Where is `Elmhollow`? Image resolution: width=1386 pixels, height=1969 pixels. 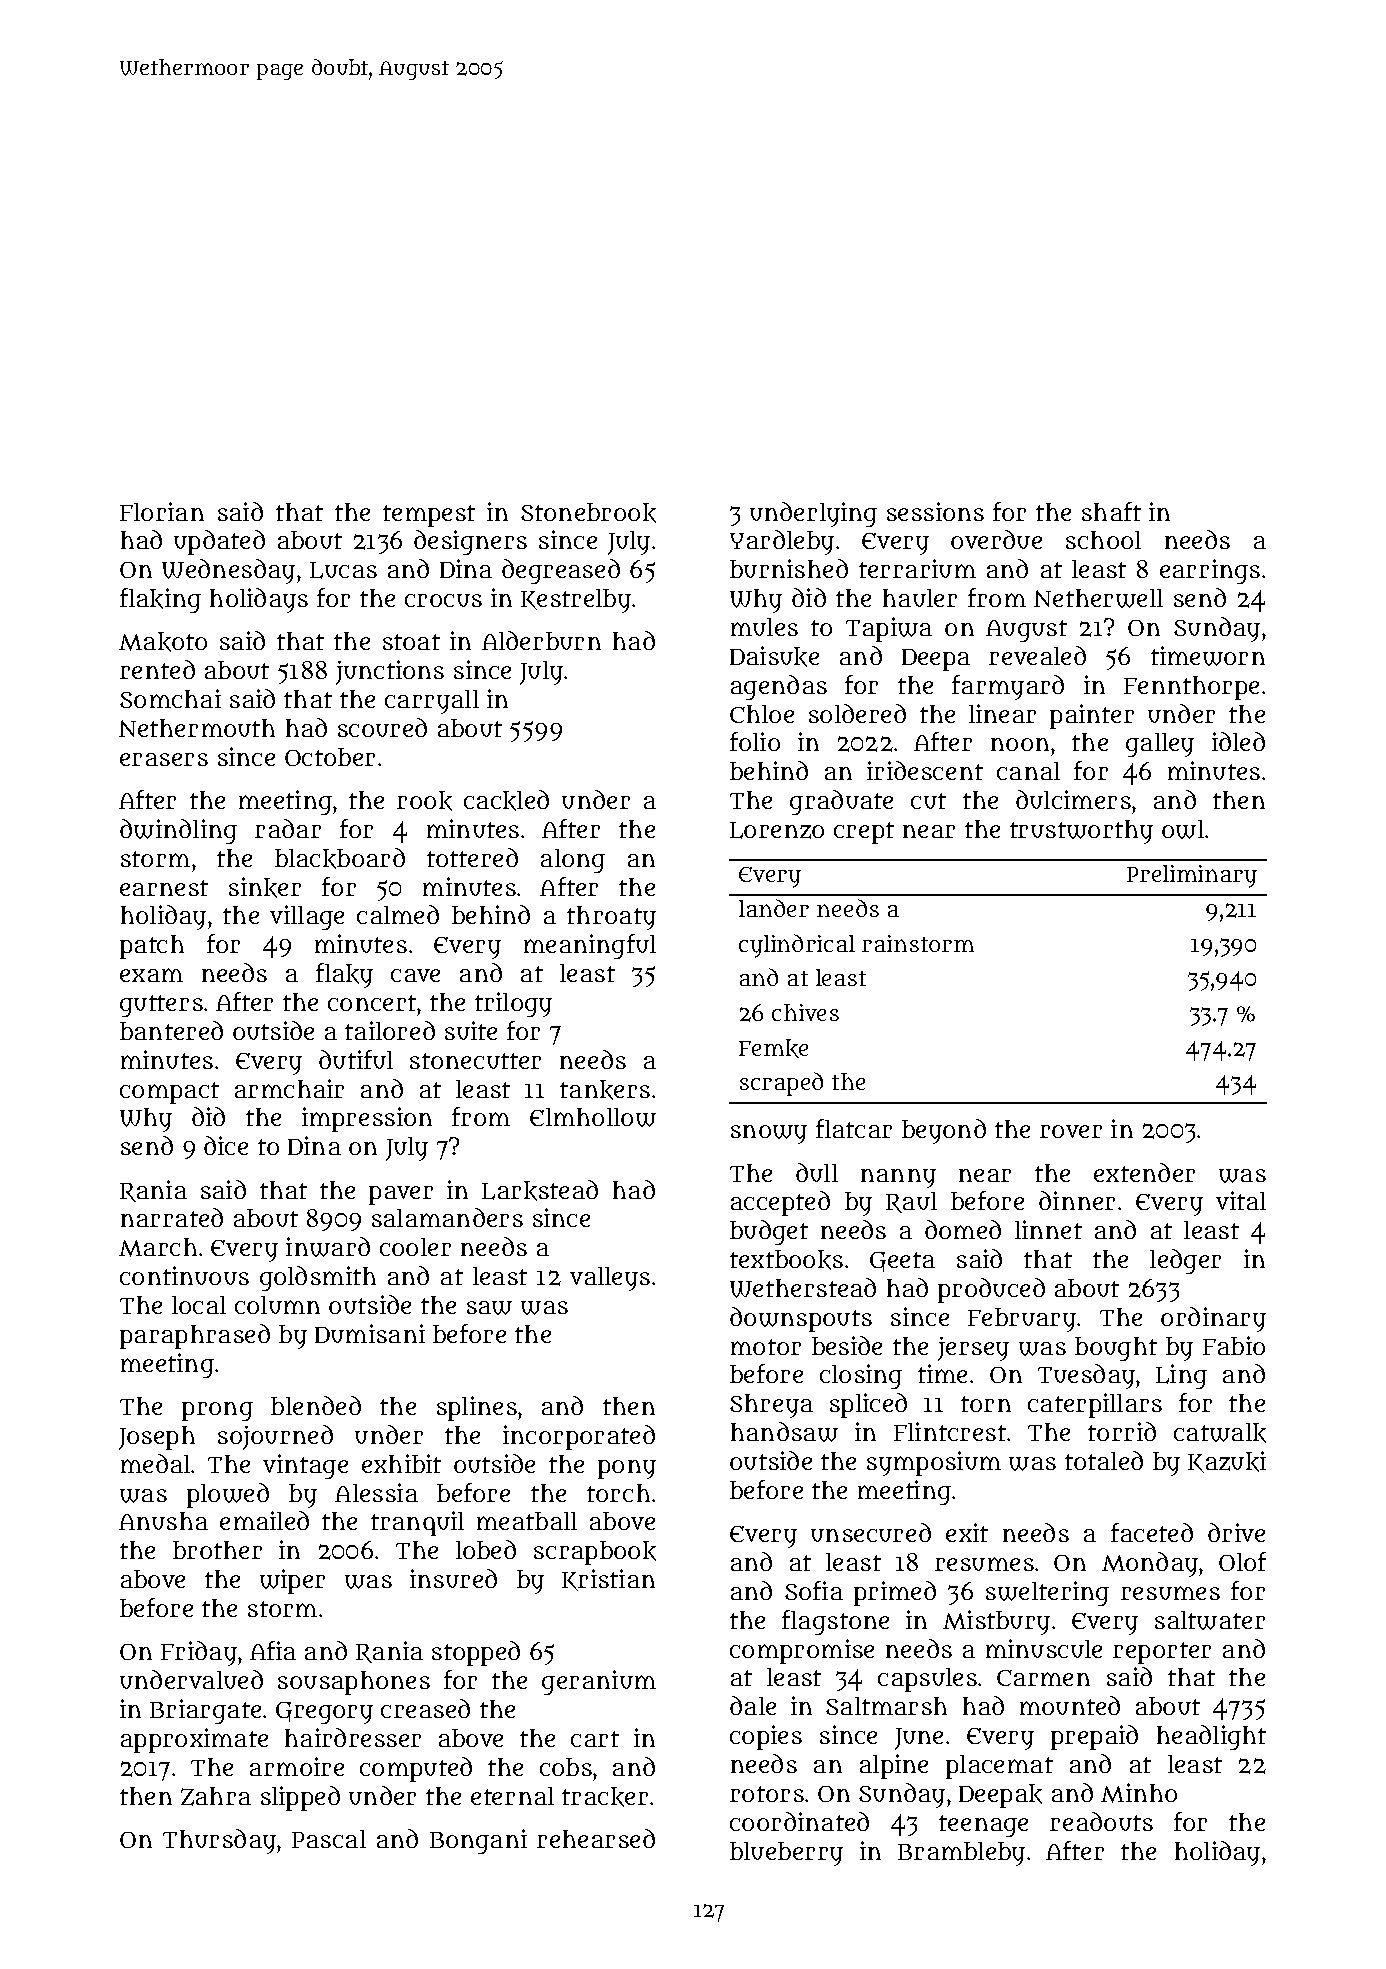 Elmhollow is located at coordinates (593, 1117).
